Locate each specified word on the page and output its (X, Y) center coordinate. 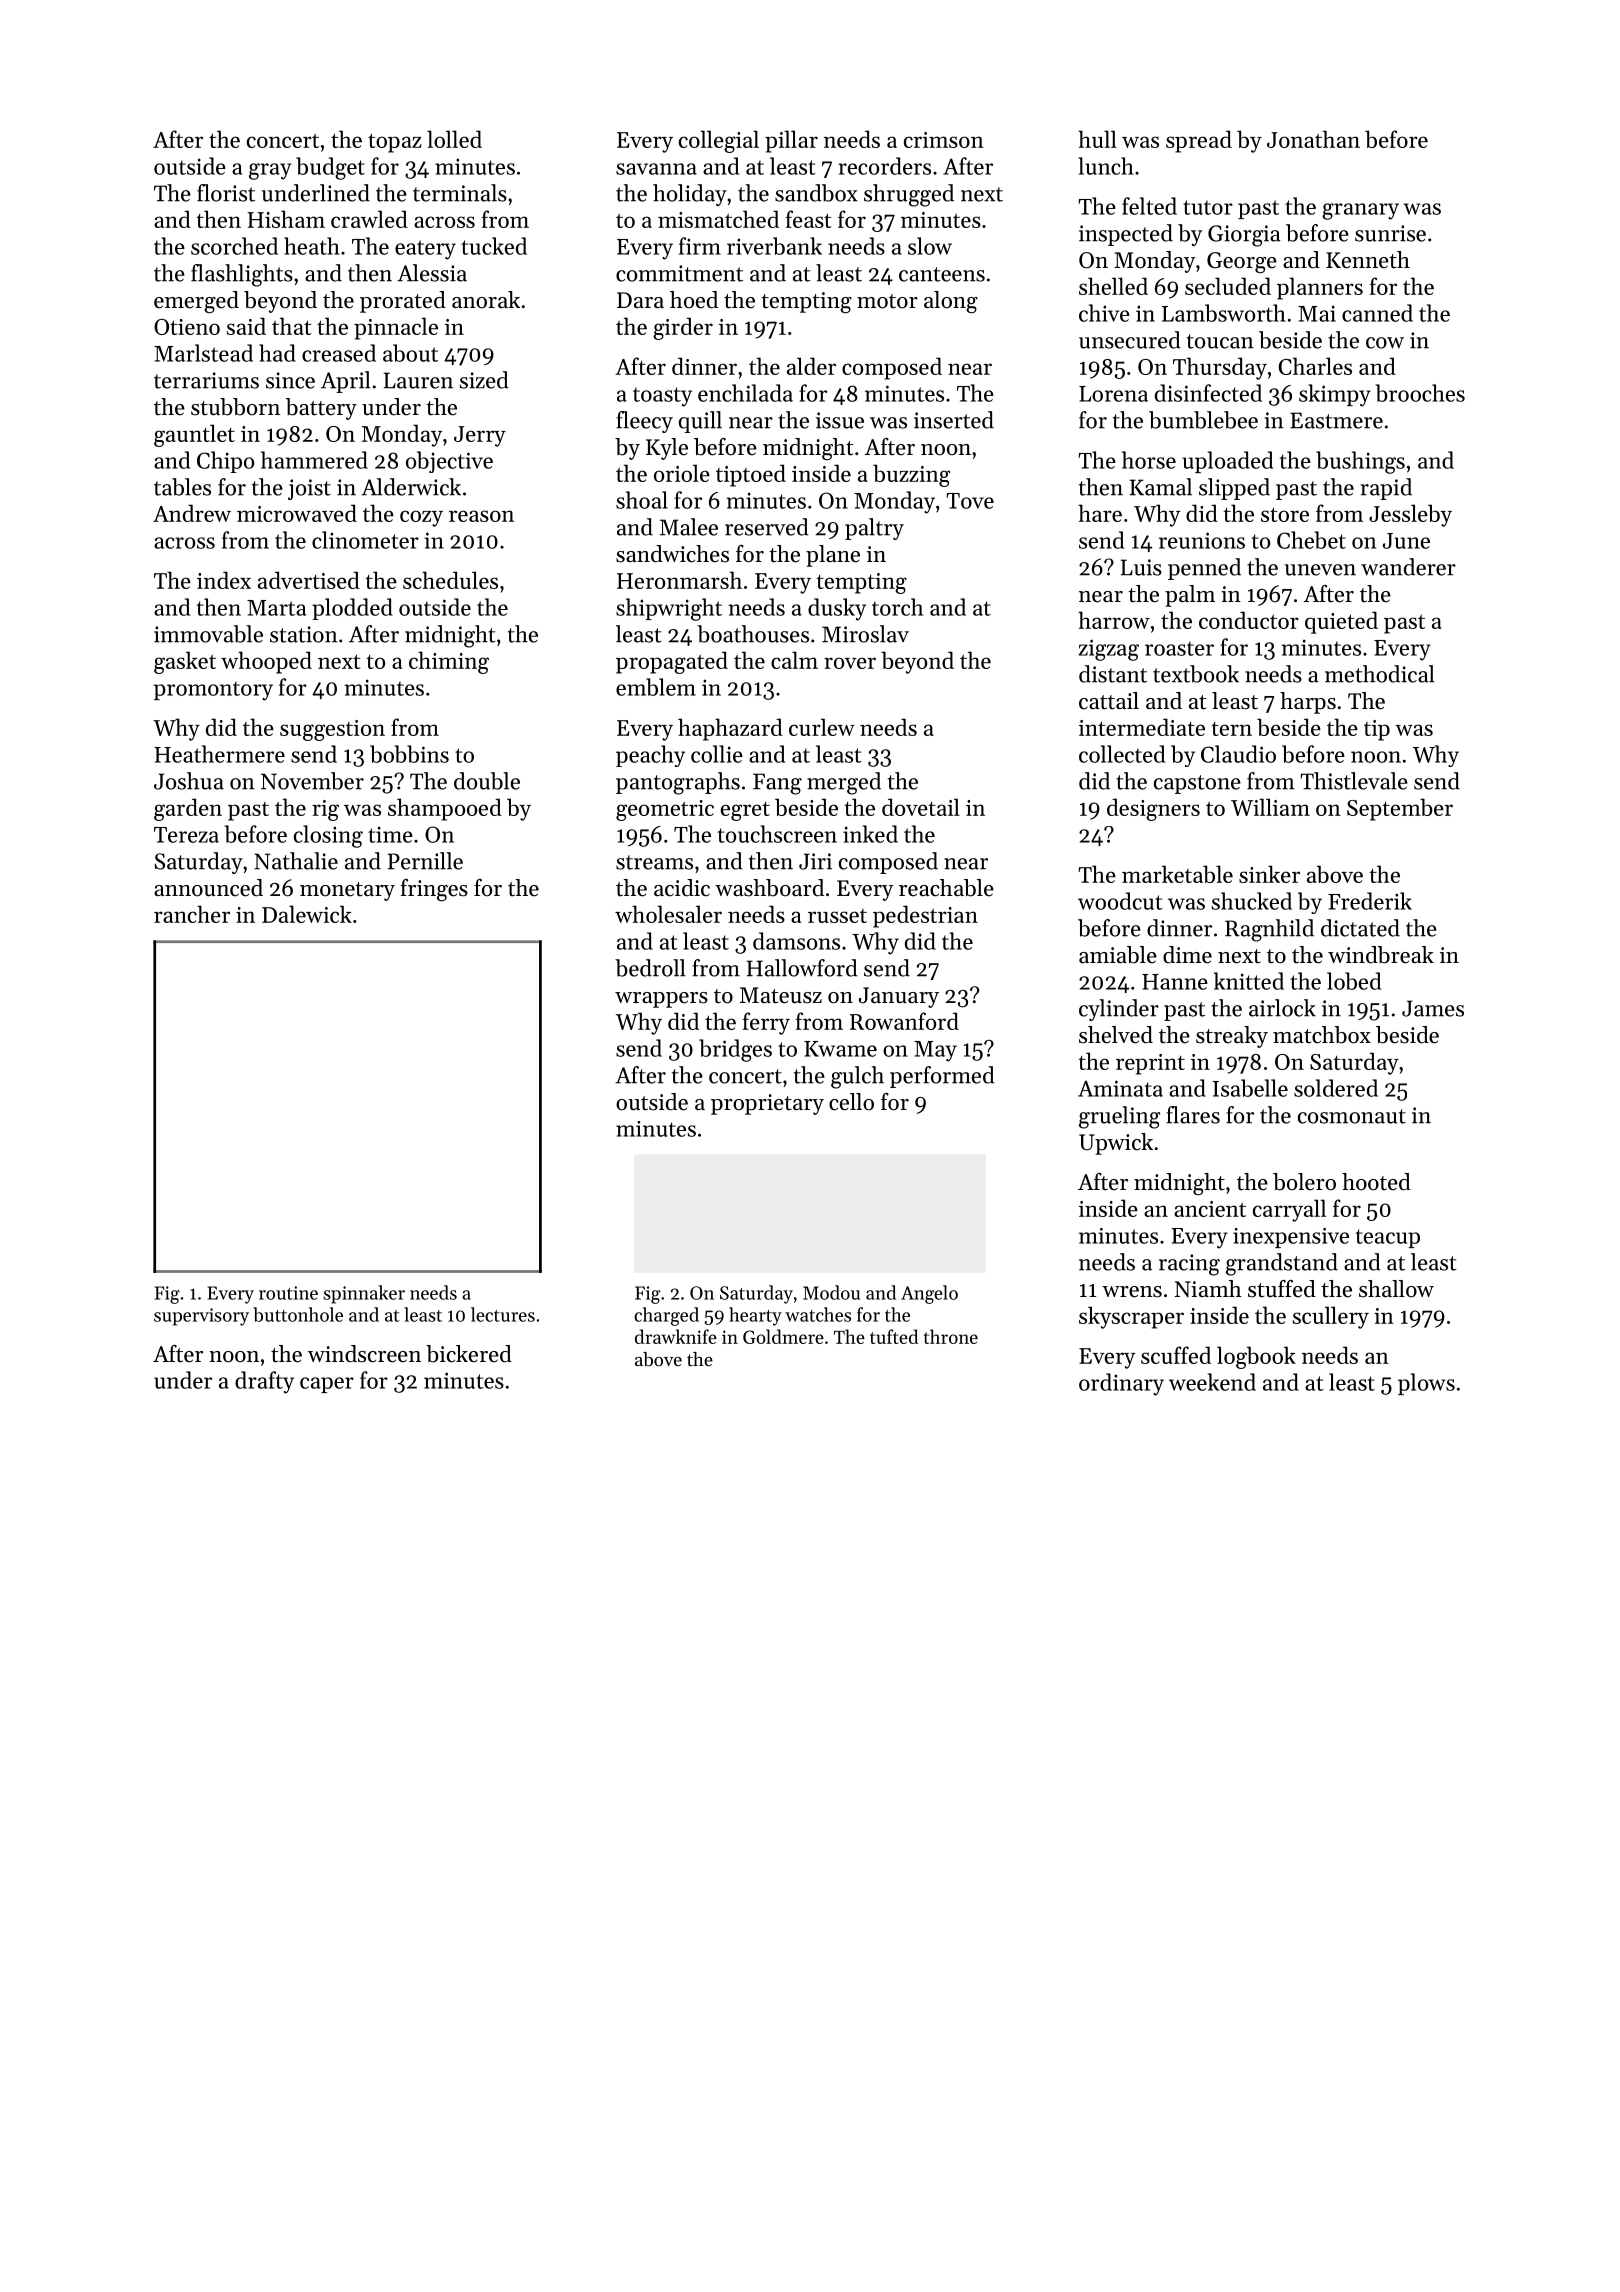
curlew (822, 727)
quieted (1341, 622)
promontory (213, 691)
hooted (1376, 1182)
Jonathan (1313, 139)
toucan (1220, 341)
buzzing (911, 475)
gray (270, 171)
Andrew (192, 513)
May (935, 1051)
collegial (719, 141)
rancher (192, 914)
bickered (469, 1354)
